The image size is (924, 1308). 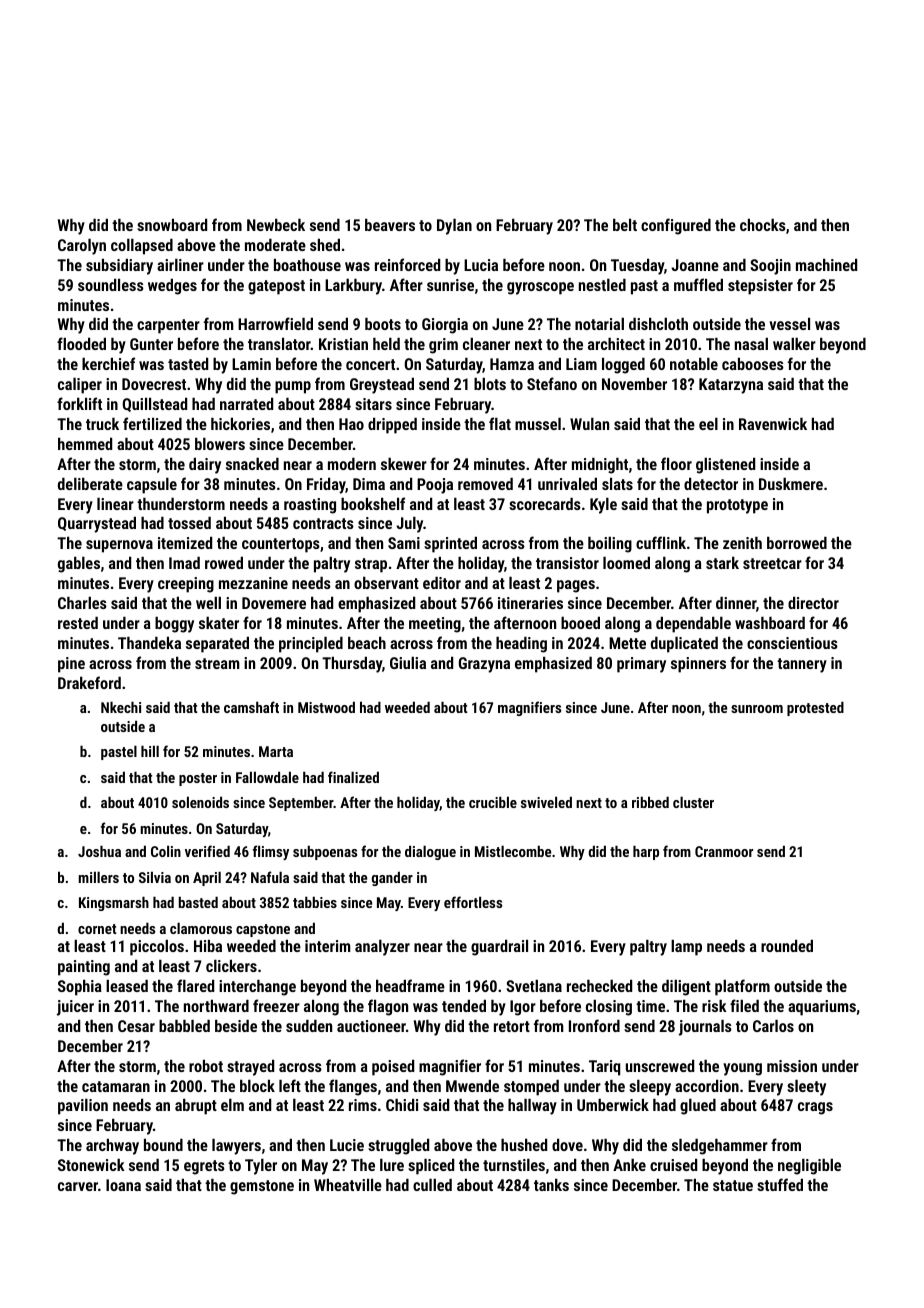 I want to click on Dylan, so click(x=454, y=227).
